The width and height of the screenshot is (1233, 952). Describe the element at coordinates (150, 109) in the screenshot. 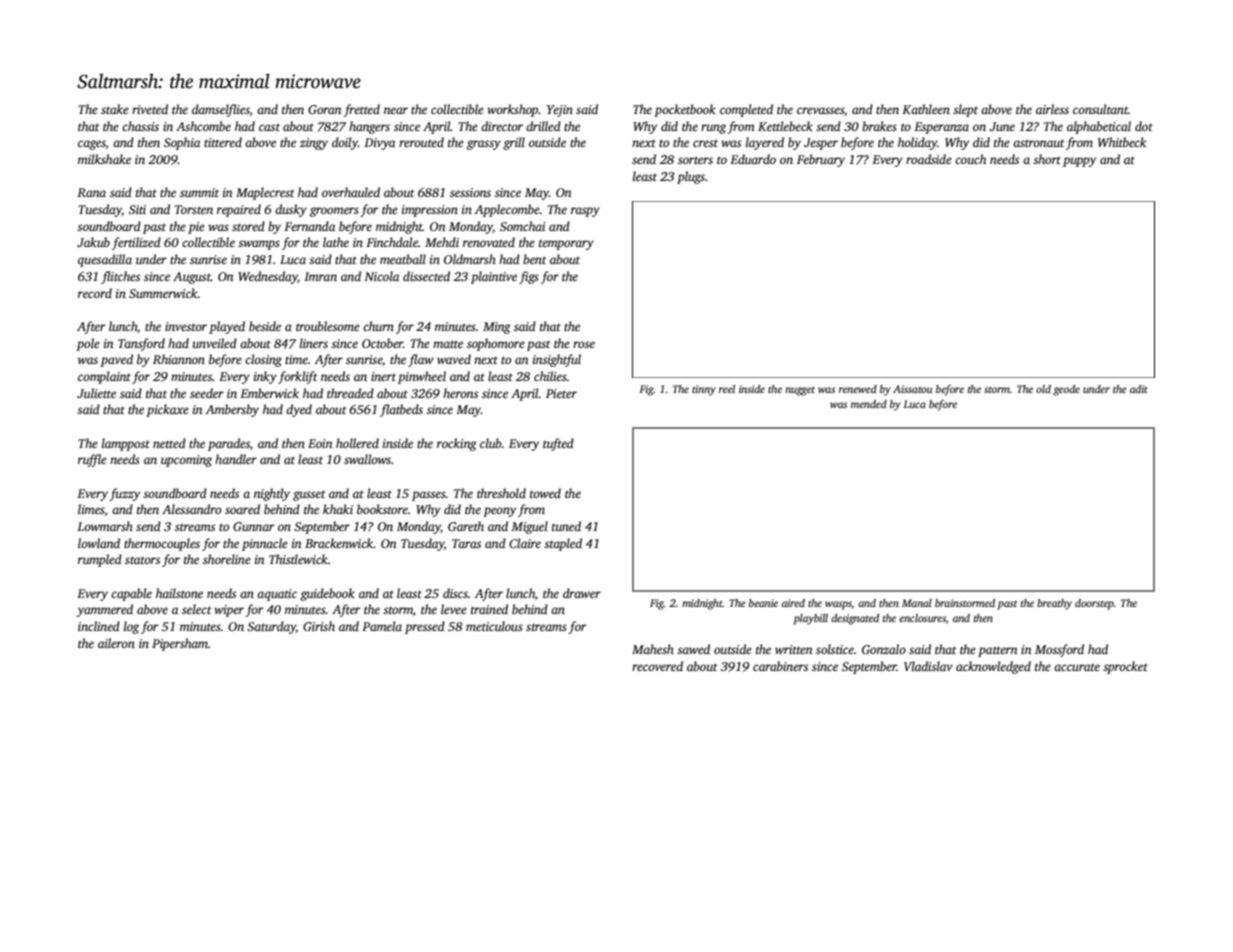

I see `riveted` at that location.
